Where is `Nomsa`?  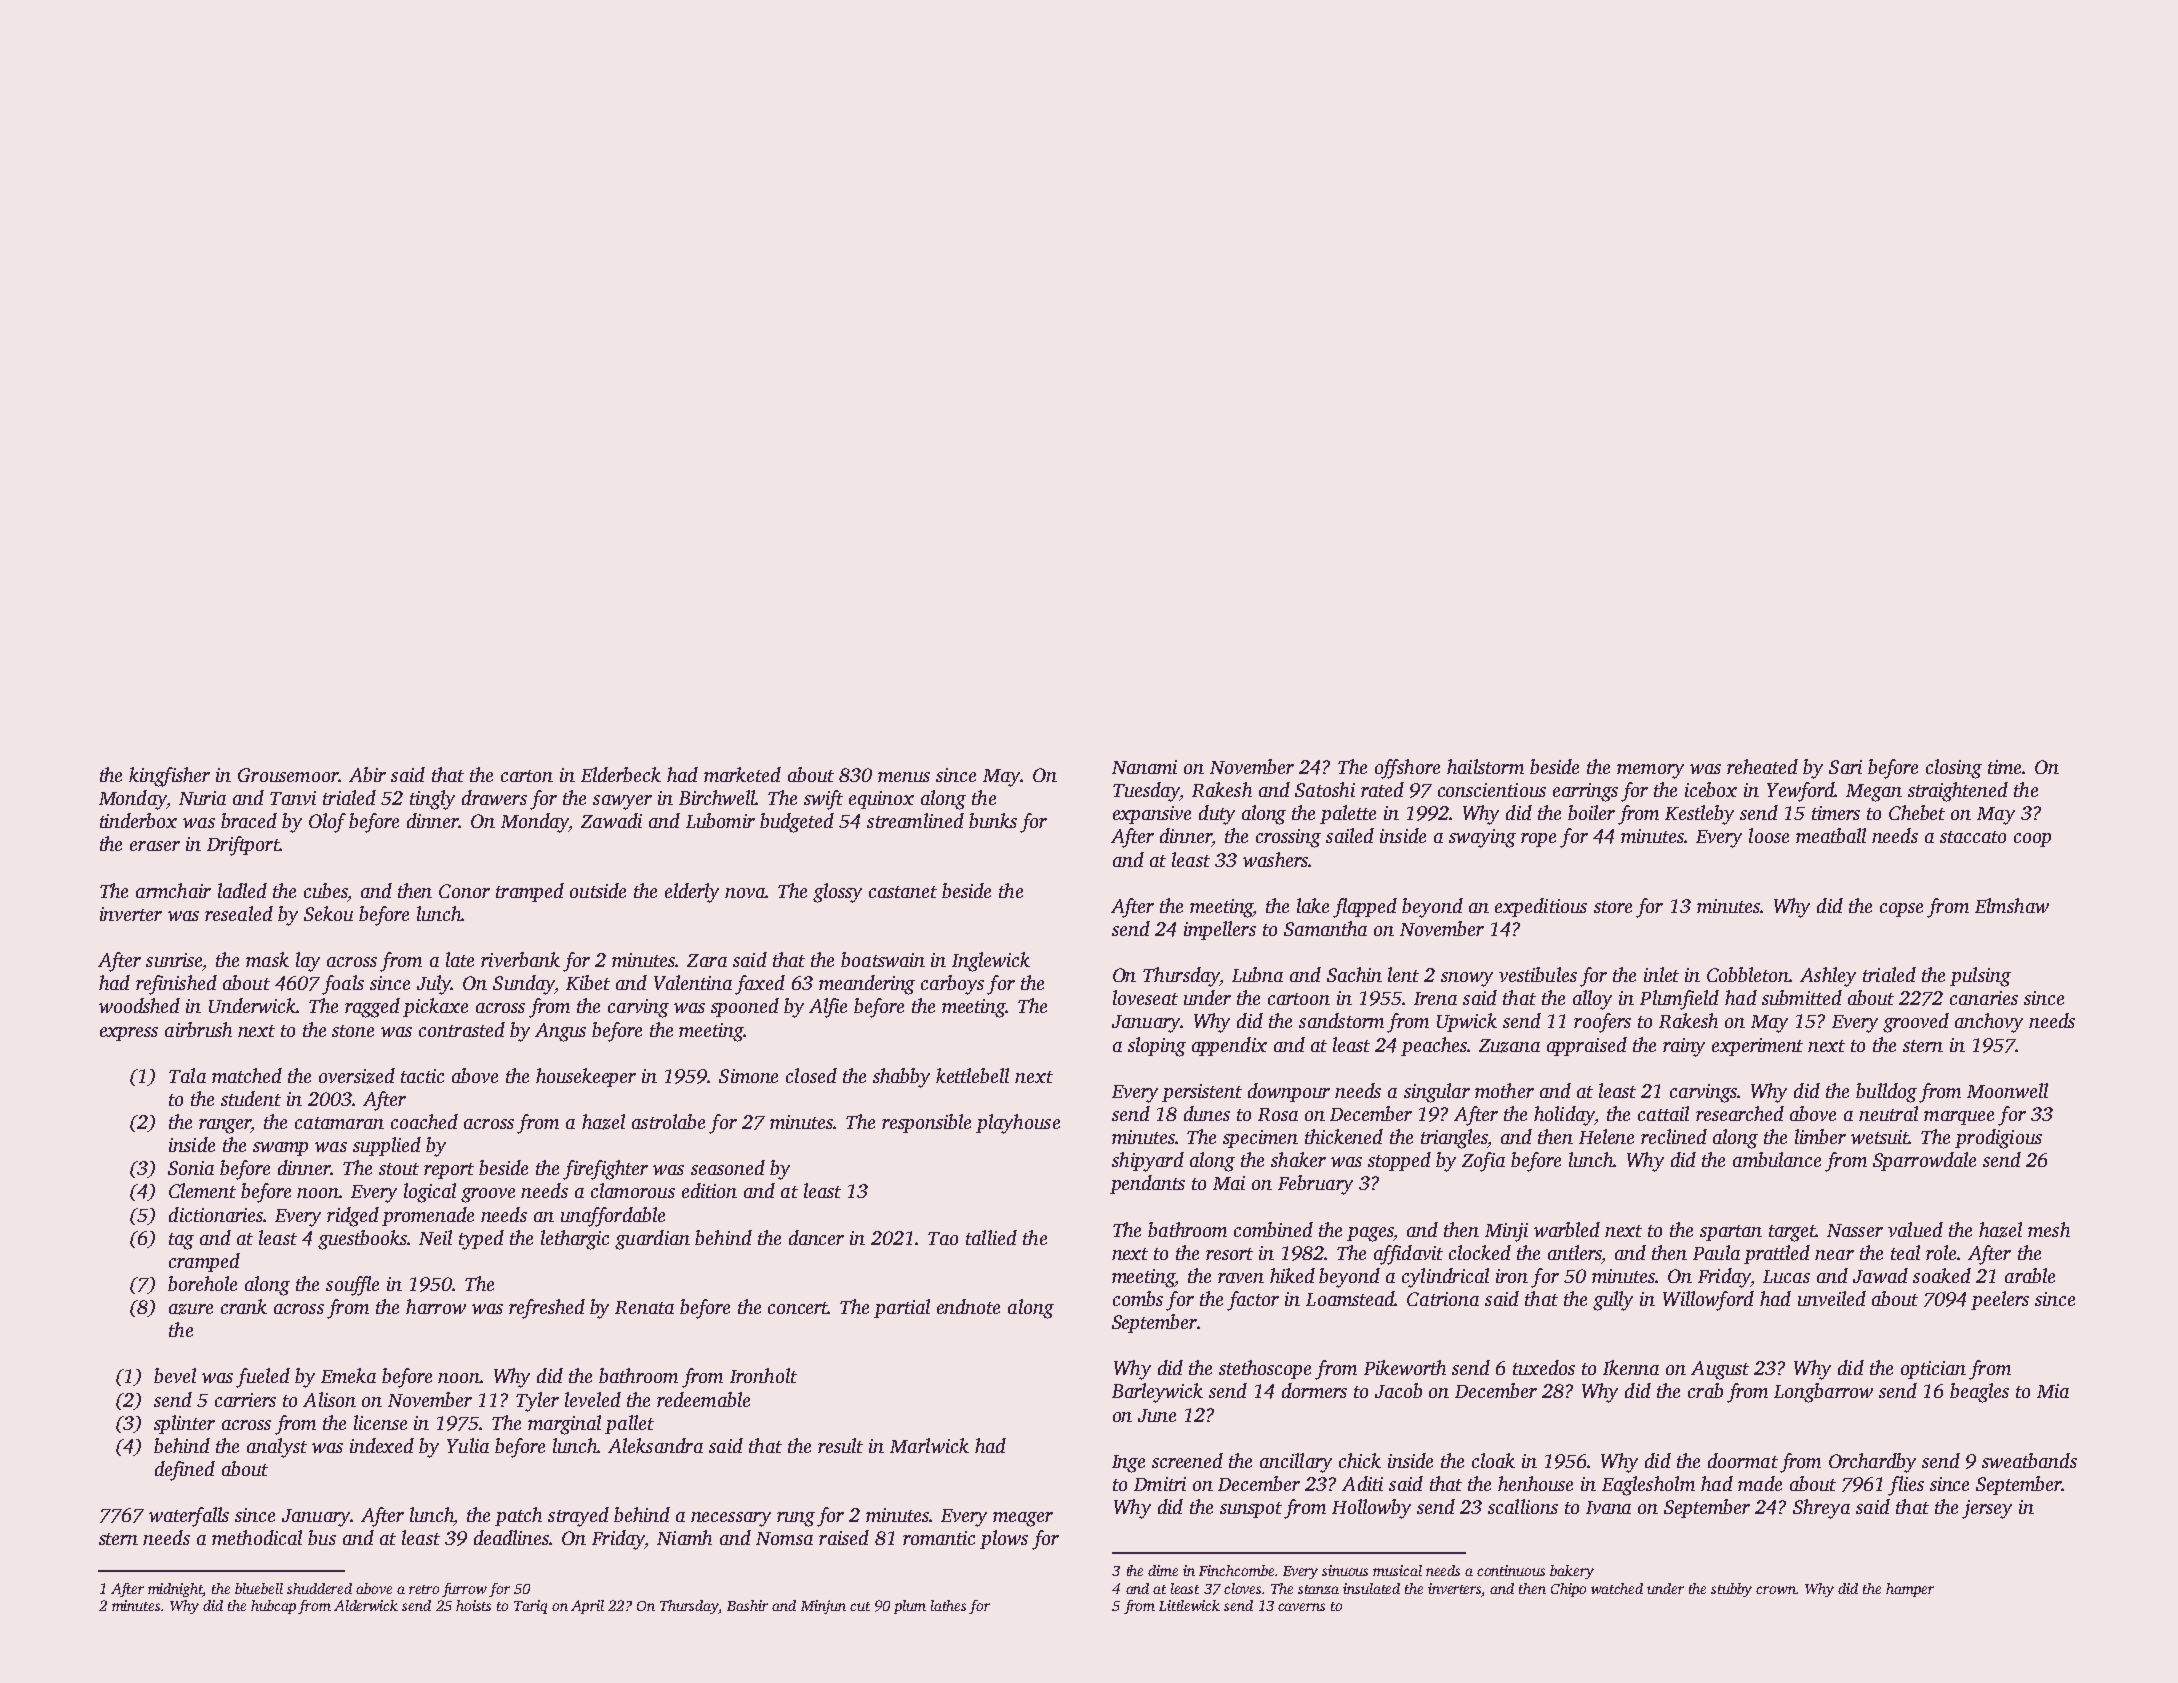 Nomsa is located at coordinates (784, 1538).
